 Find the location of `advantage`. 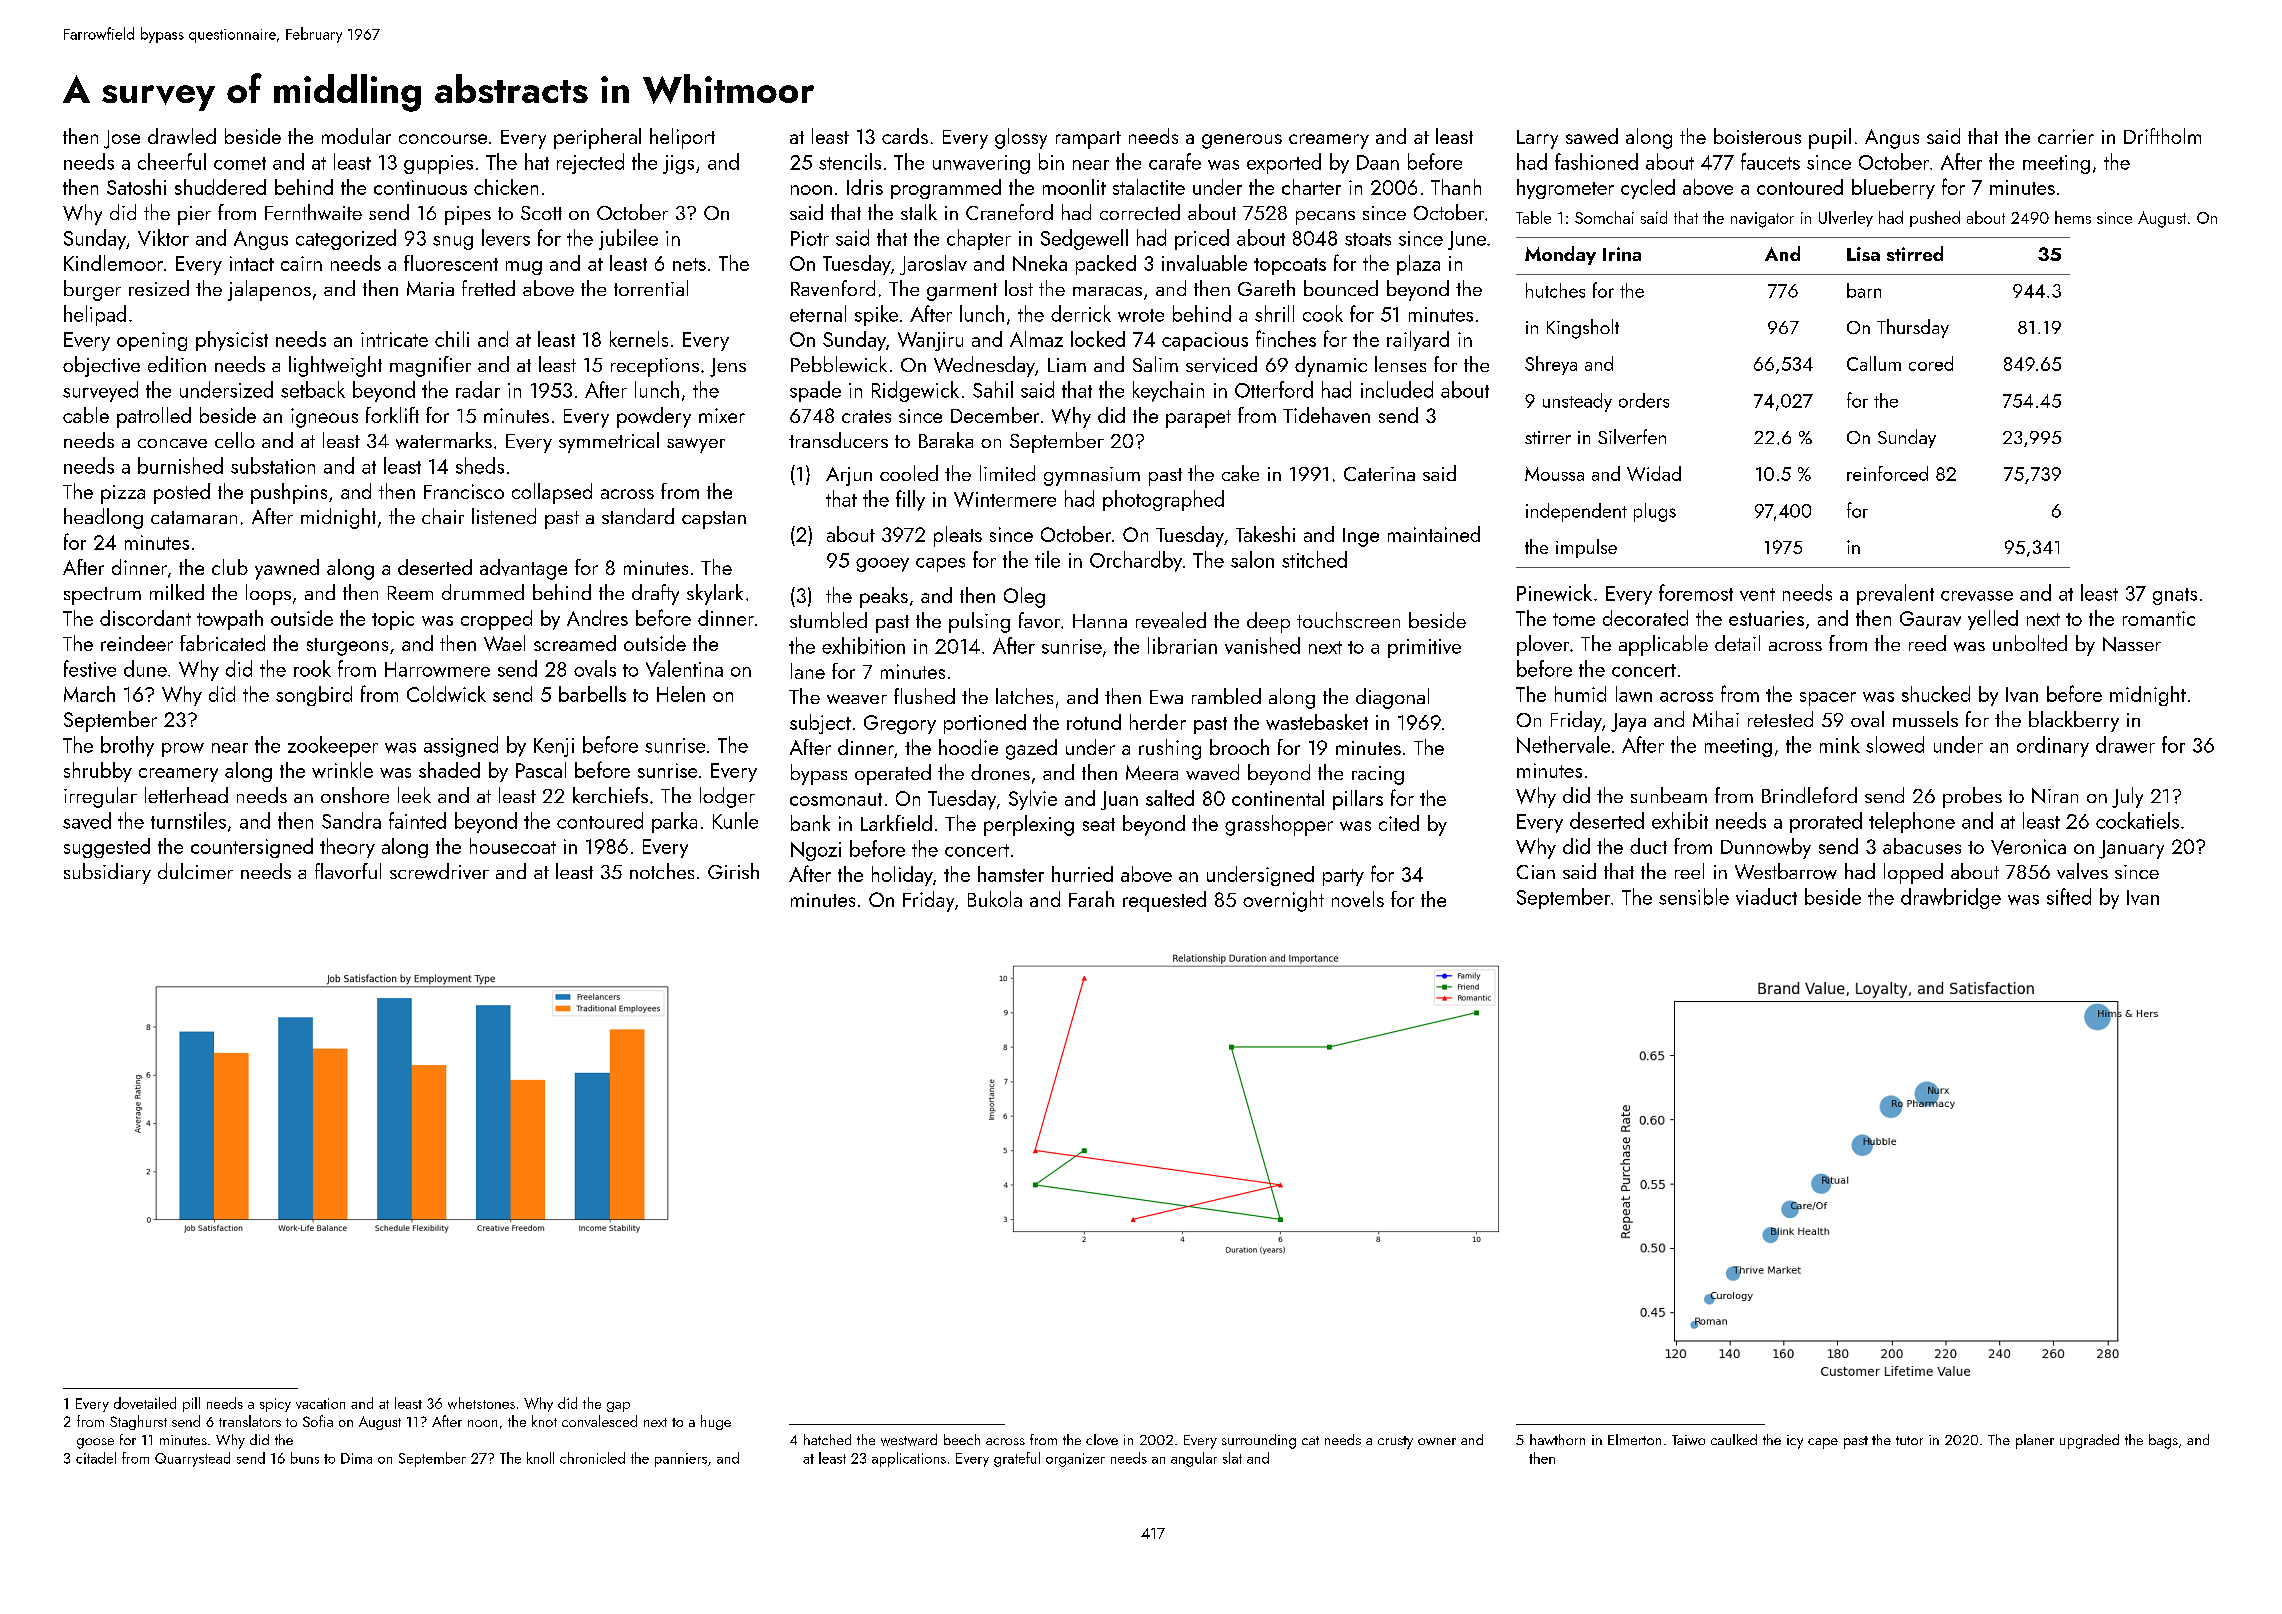

advantage is located at coordinates (523, 569).
